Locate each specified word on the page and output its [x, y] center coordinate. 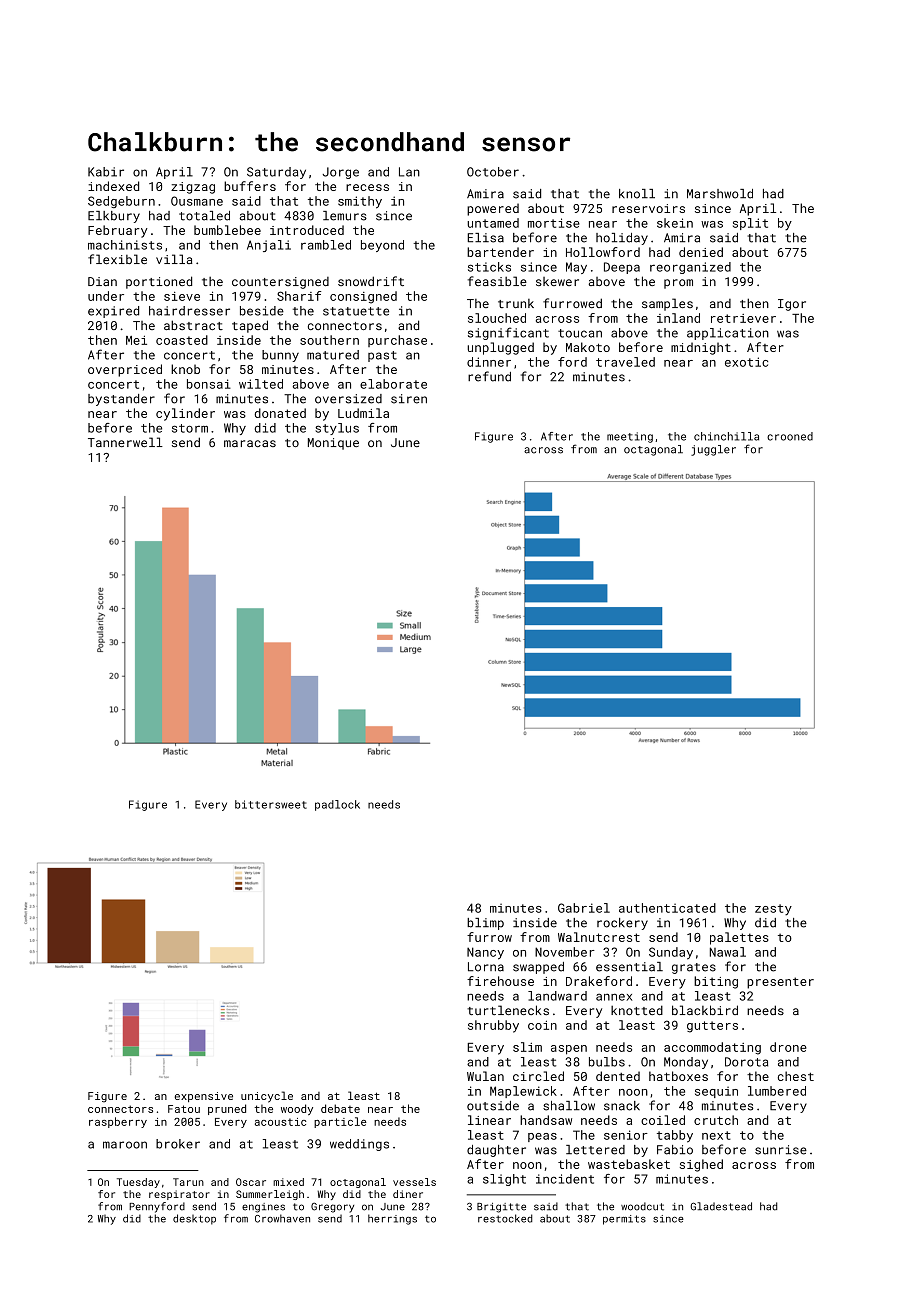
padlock [337, 805]
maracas [250, 443]
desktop [194, 1219]
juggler [713, 450]
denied [701, 252]
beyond [382, 246]
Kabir [106, 172]
